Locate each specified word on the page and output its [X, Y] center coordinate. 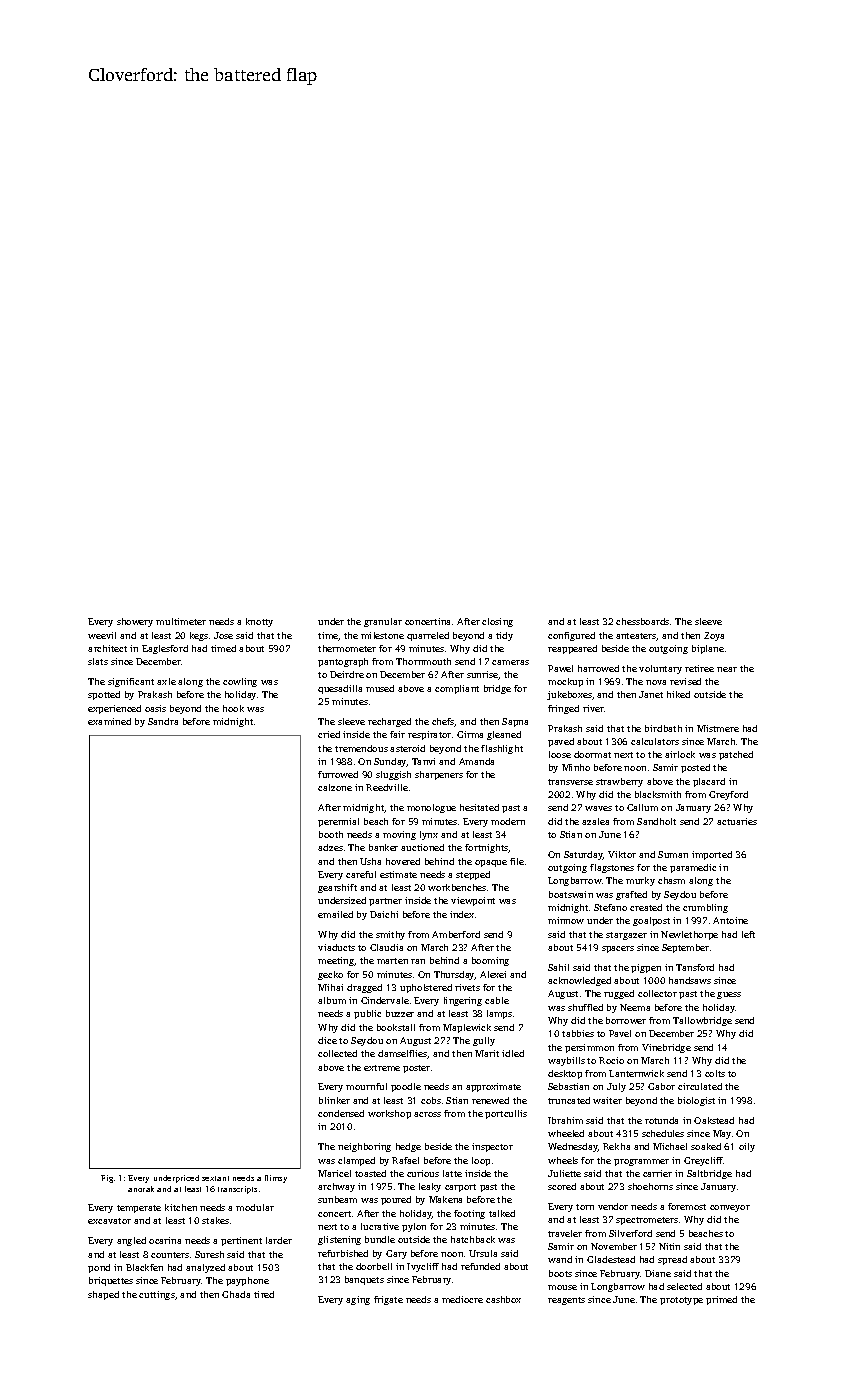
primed [721, 1300]
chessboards [642, 621]
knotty [259, 622]
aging [358, 1300]
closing [497, 622]
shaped [103, 1295]
